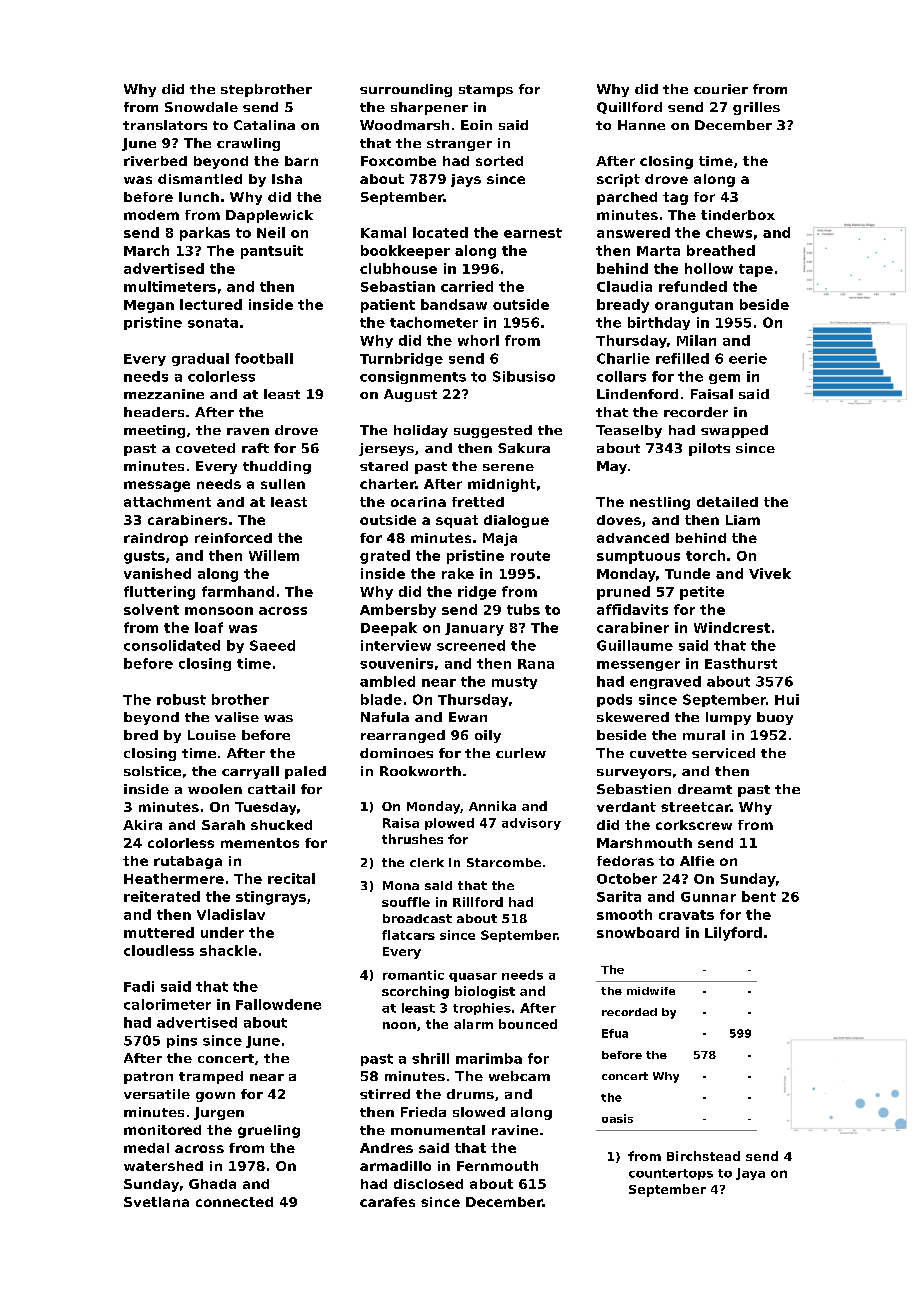 The height and width of the screenshot is (1308, 924). I want to click on Lilyford, so click(733, 934).
